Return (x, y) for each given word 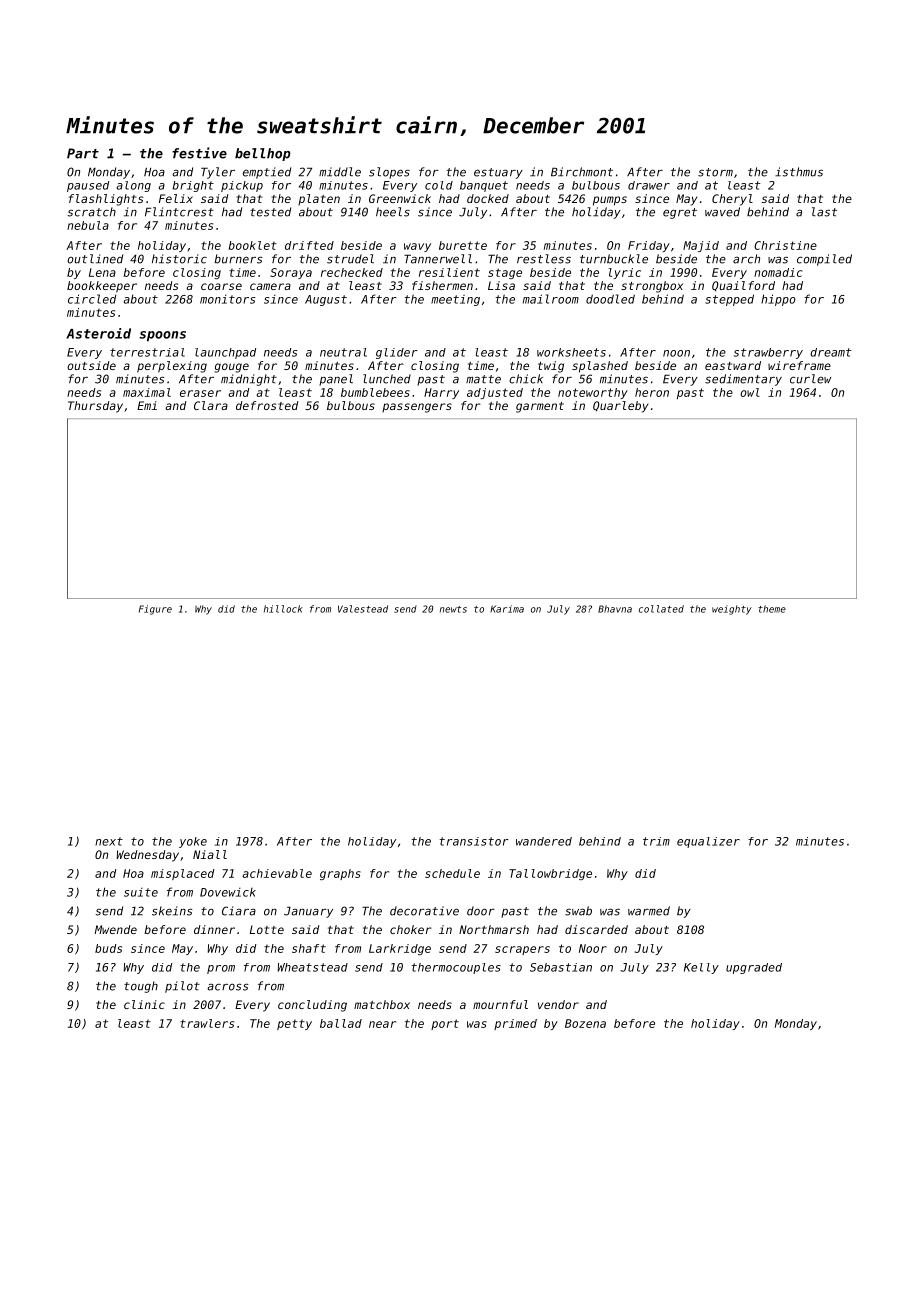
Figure (155, 610)
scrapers (522, 950)
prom (221, 969)
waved (722, 212)
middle (340, 172)
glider (397, 353)
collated (661, 609)
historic (179, 259)
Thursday (95, 407)
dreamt (831, 352)
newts (453, 609)
